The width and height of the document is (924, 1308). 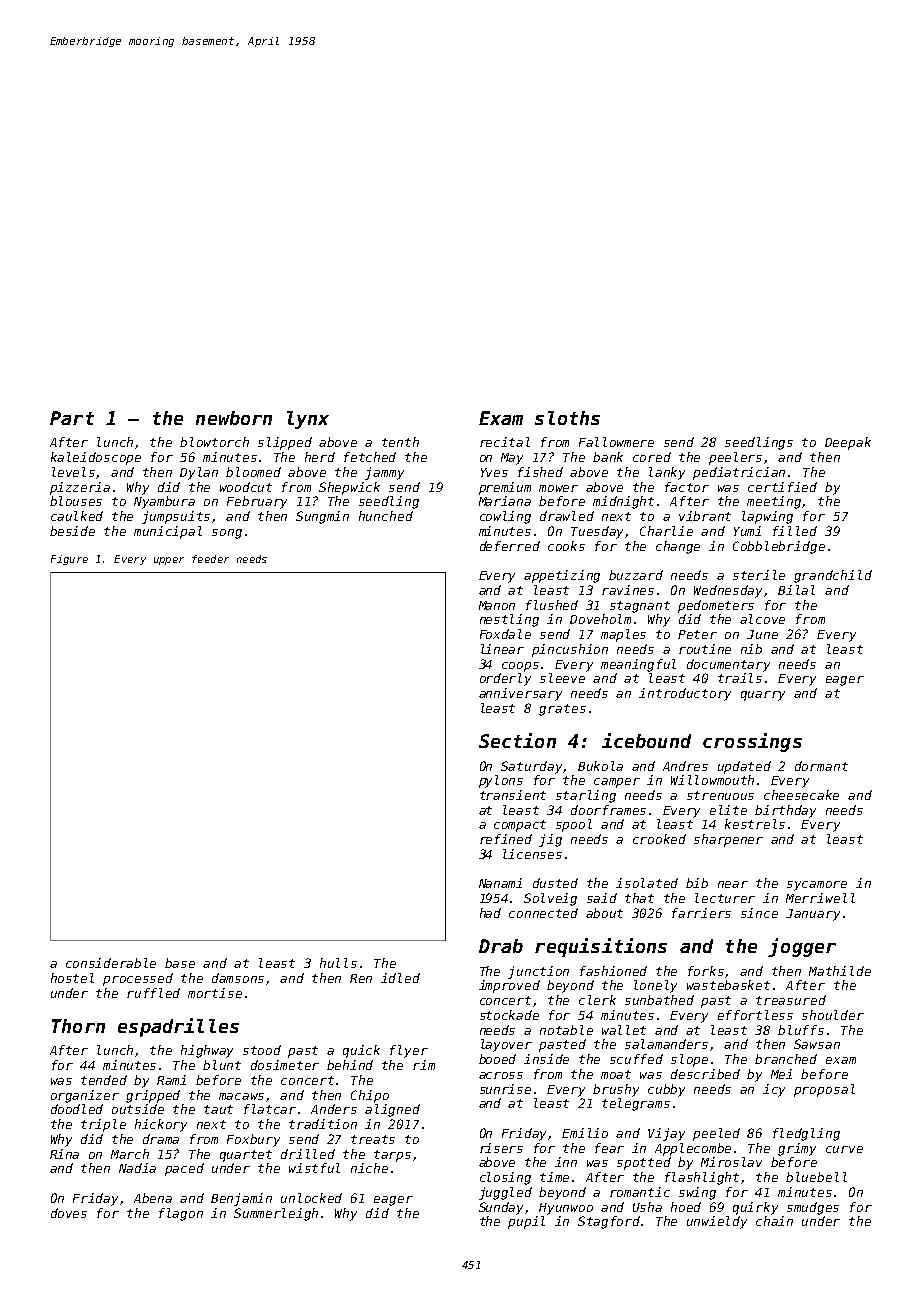 What do you see at coordinates (550, 840) in the document?
I see `jig` at bounding box center [550, 840].
